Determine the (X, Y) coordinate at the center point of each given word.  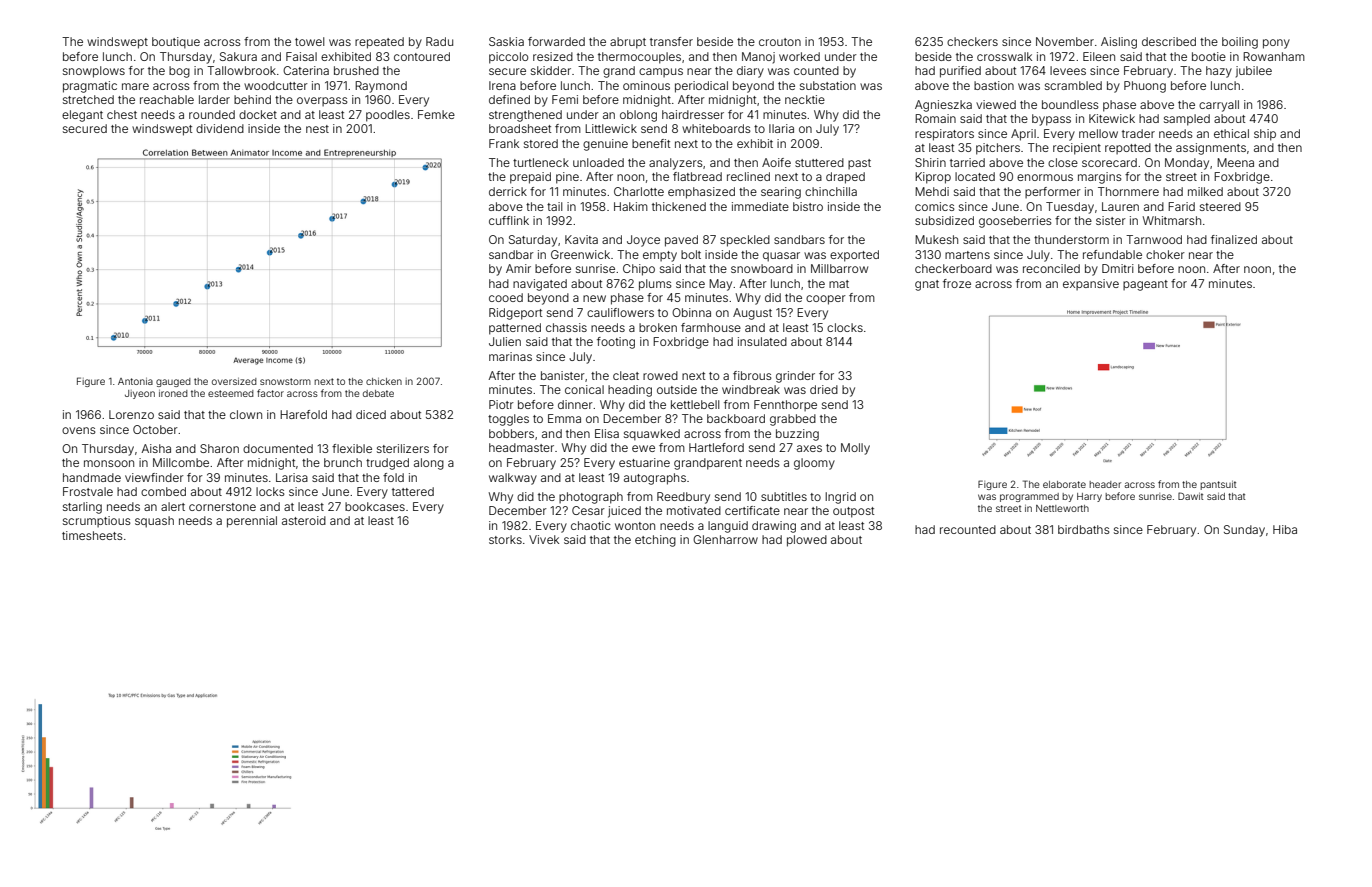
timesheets (92, 535)
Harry (1089, 497)
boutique (176, 43)
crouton (780, 42)
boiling (1240, 43)
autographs (655, 479)
